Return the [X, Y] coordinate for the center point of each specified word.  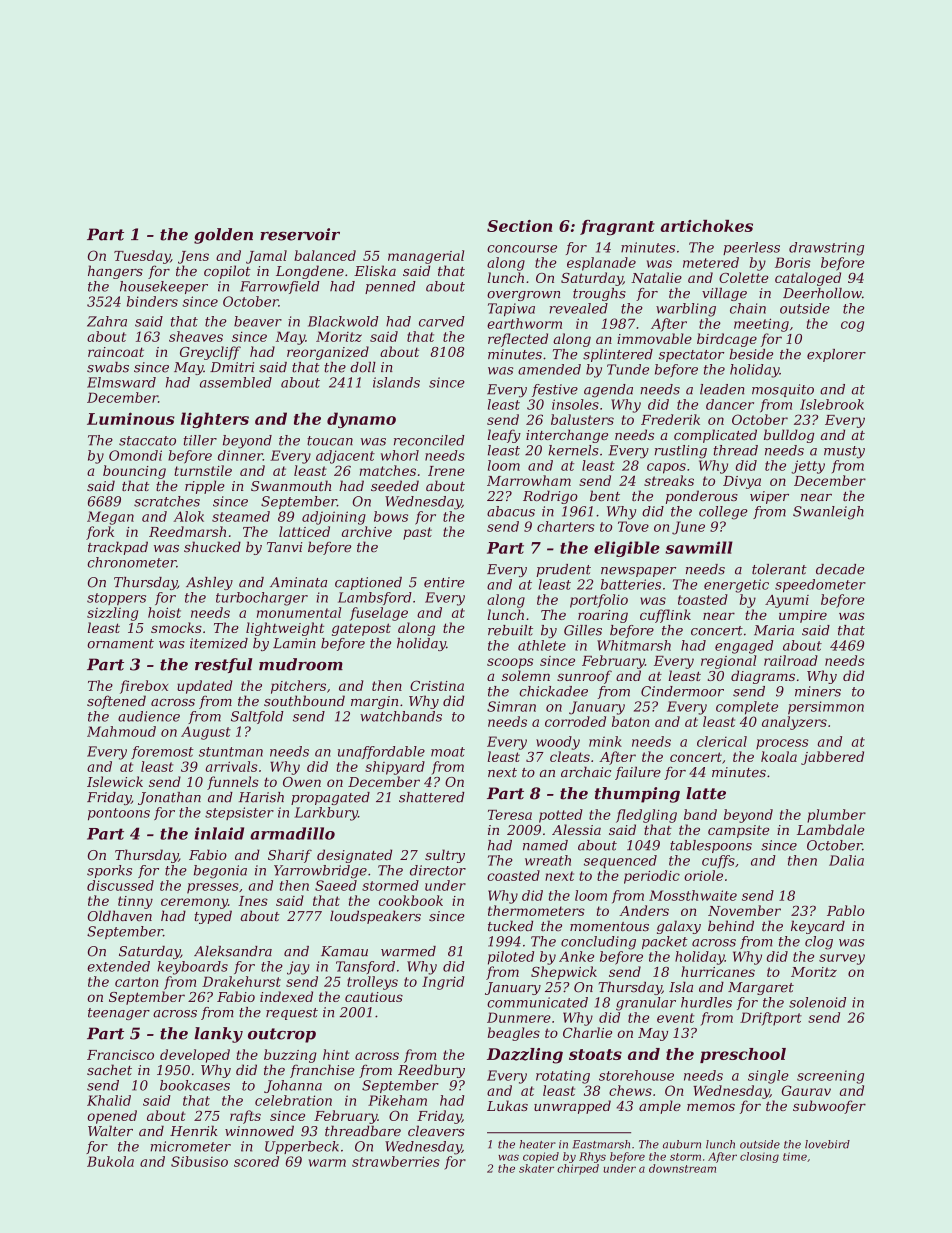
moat [448, 752]
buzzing [290, 1056]
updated [204, 687]
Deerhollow [822, 293]
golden [223, 236]
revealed [578, 308]
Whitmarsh [634, 645]
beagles [514, 1034]
